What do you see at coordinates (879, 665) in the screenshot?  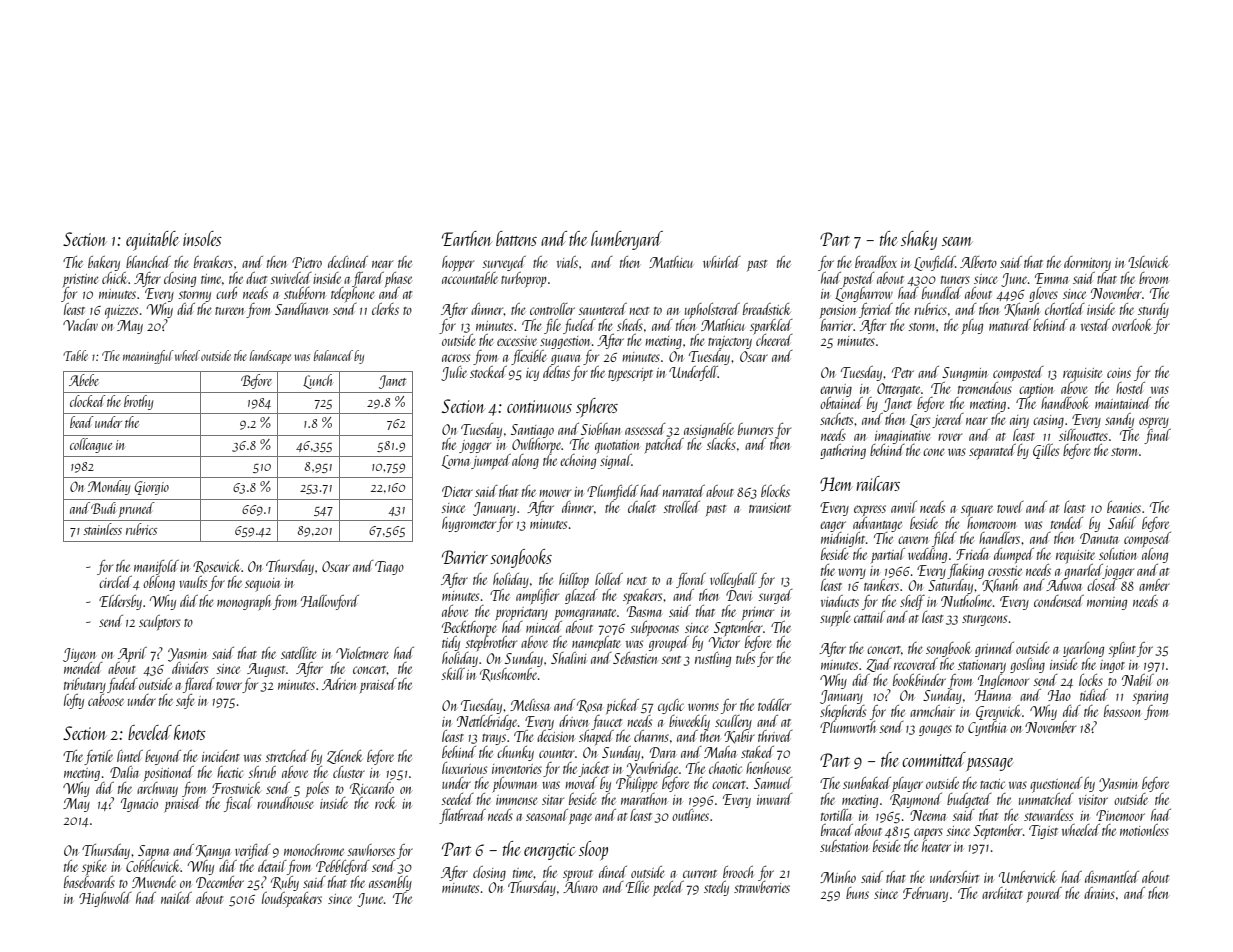 I see `Ziad` at bounding box center [879, 665].
